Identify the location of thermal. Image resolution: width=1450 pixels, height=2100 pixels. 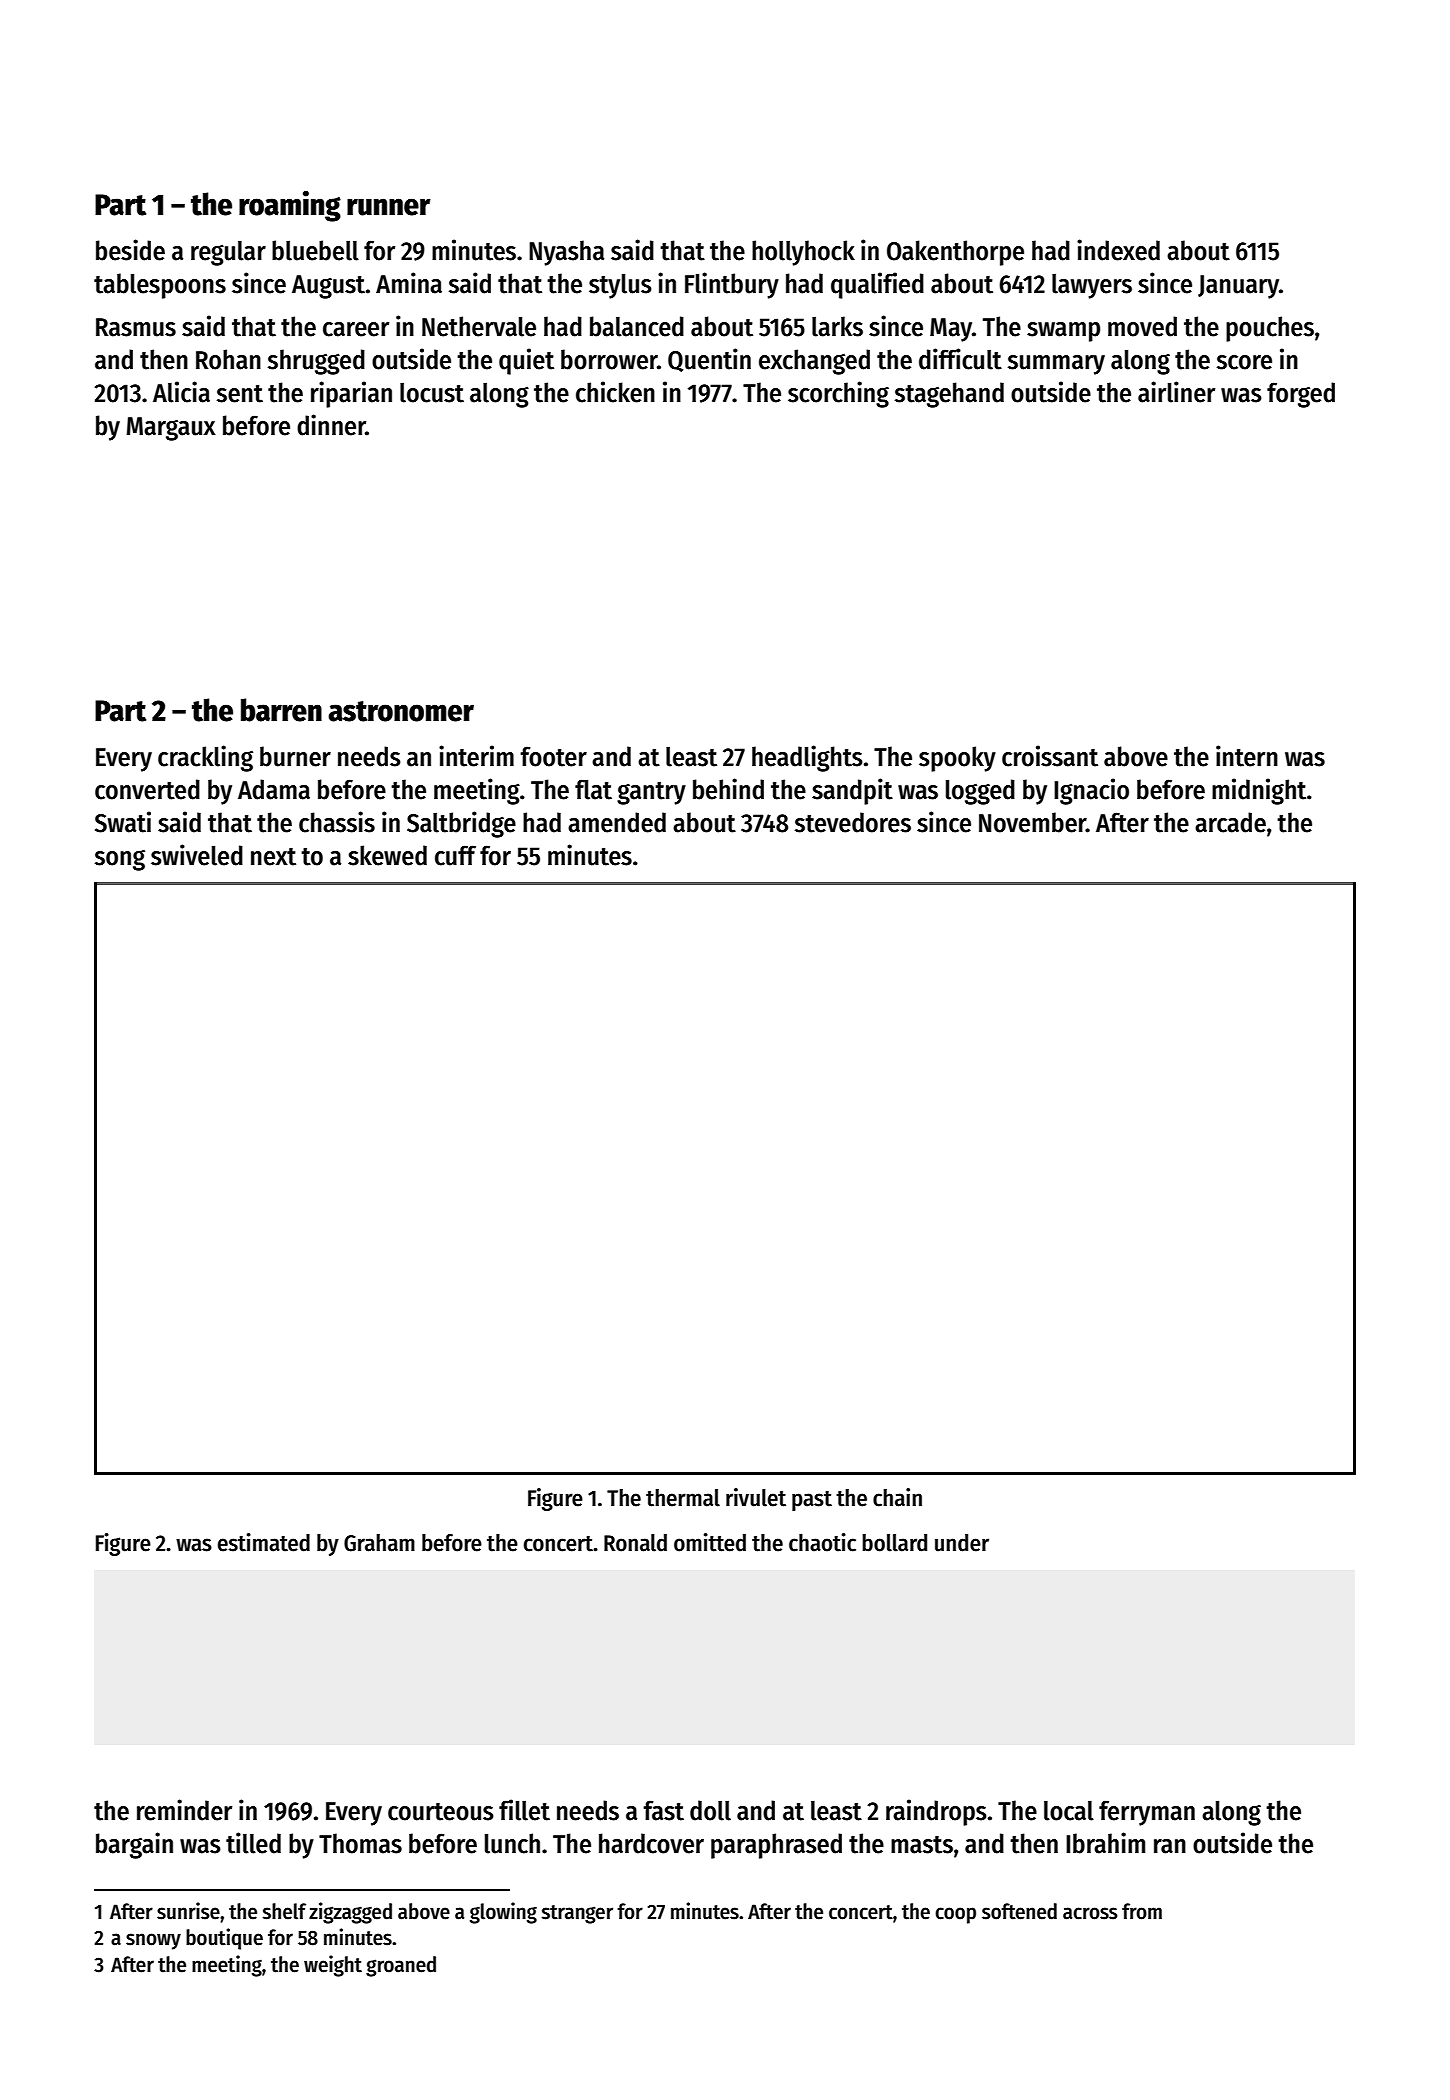
(683, 1498).
